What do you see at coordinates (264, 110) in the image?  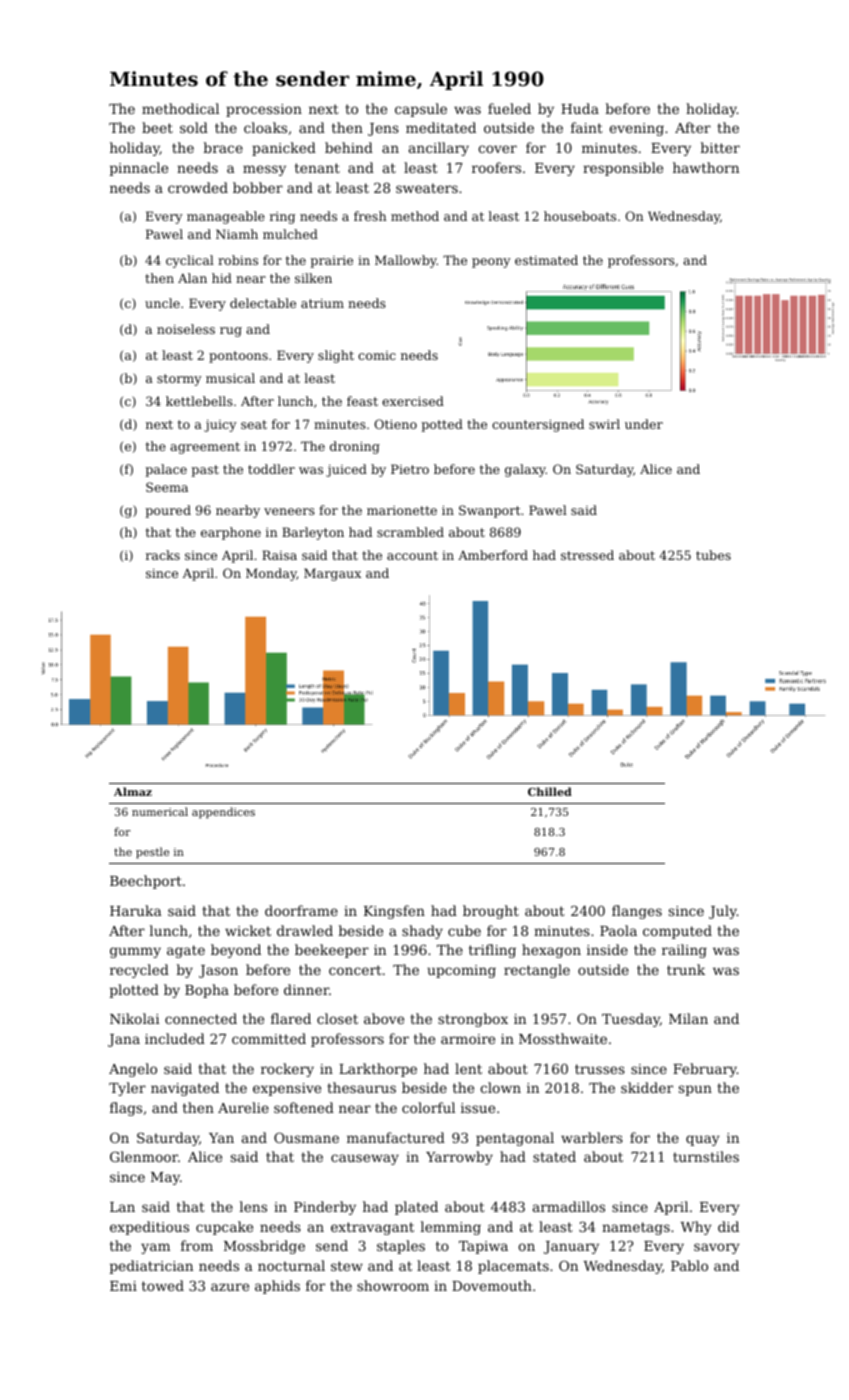 I see `procession` at bounding box center [264, 110].
